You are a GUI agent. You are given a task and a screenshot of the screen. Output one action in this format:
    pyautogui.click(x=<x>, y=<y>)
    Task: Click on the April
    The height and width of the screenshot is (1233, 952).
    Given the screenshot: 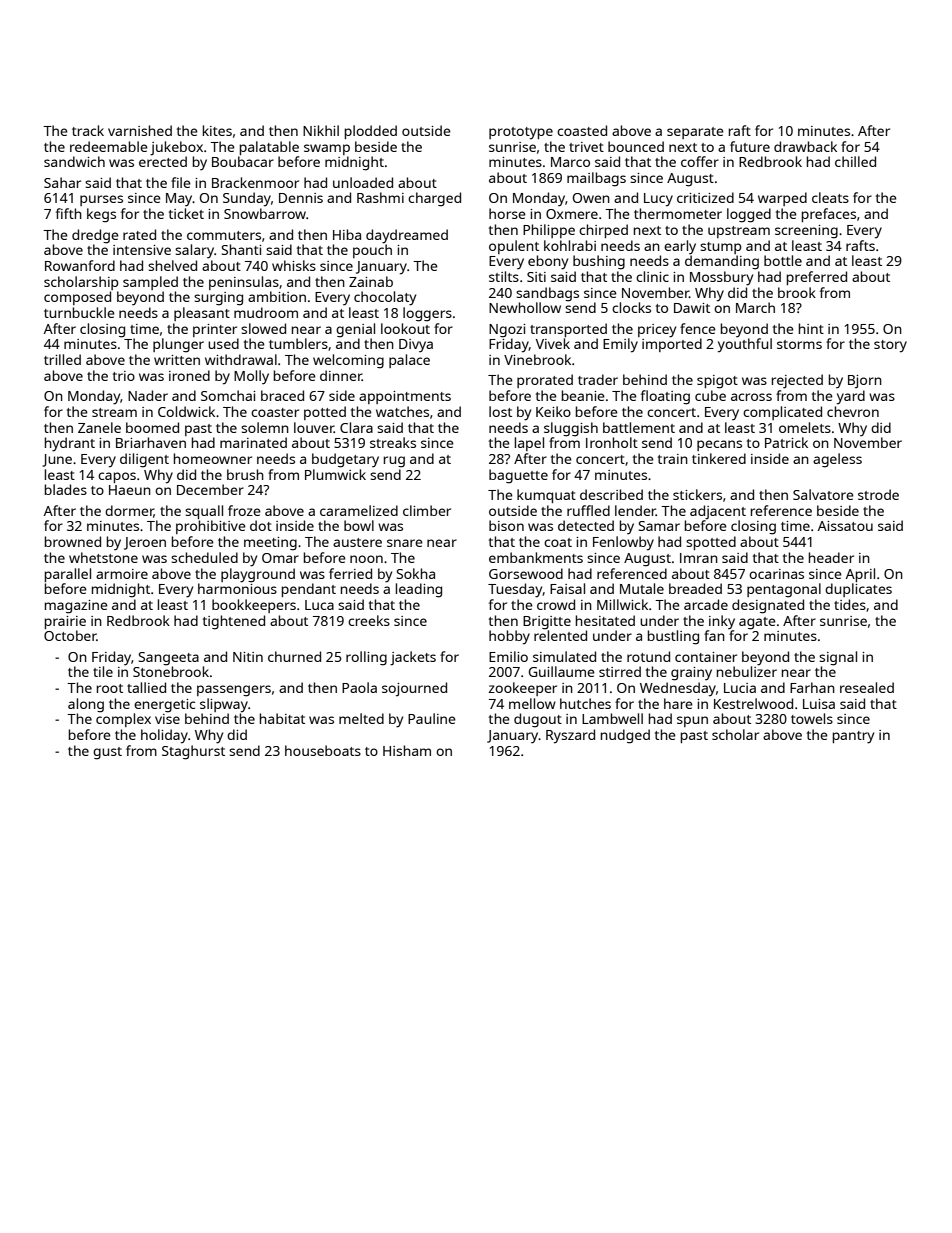 What is the action you would take?
    pyautogui.click(x=860, y=575)
